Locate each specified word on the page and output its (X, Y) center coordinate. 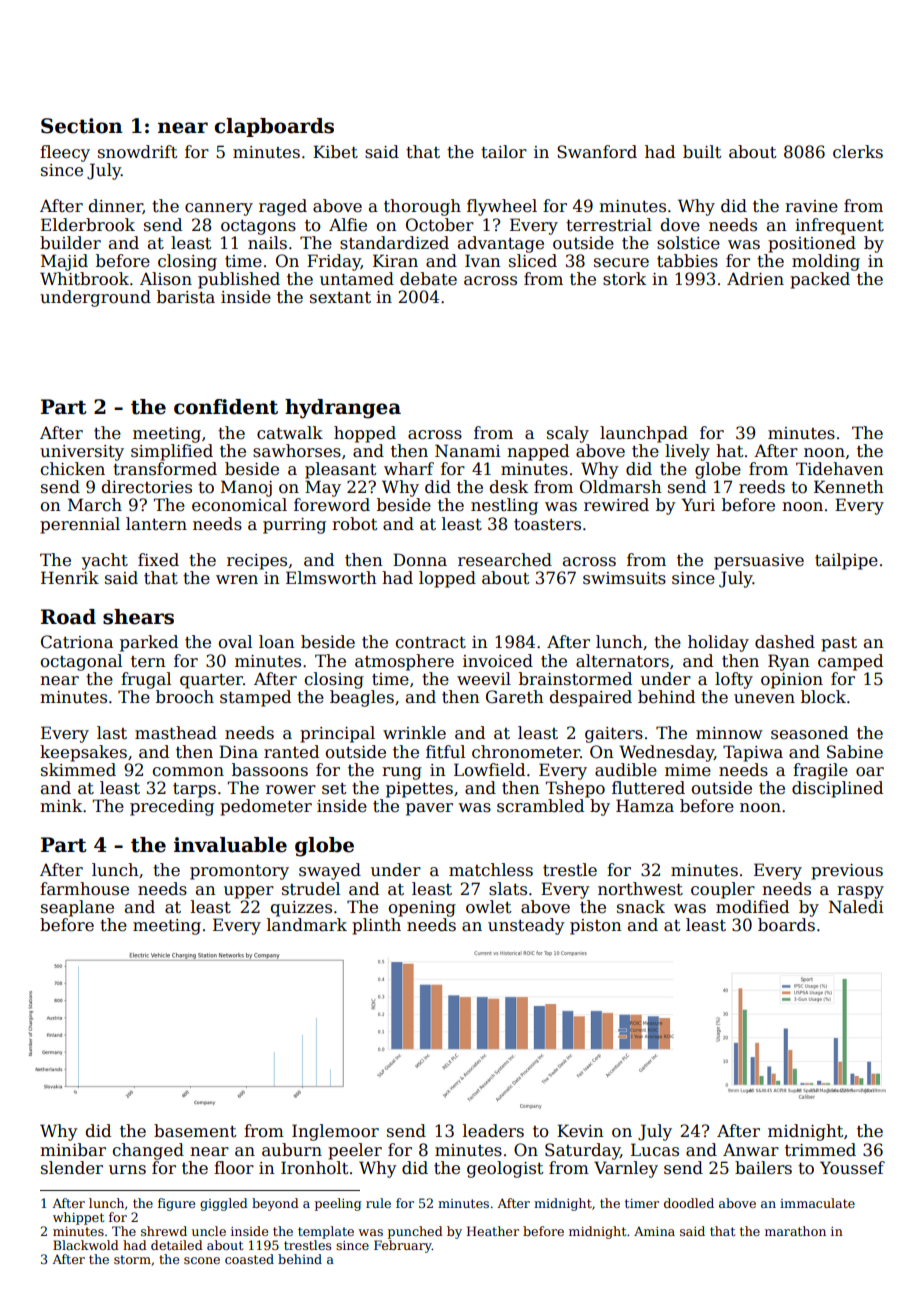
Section (82, 126)
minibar (73, 1150)
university (82, 453)
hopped (365, 434)
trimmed (820, 1150)
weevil (484, 679)
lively (687, 452)
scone (202, 1260)
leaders (493, 1131)
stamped (255, 698)
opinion (792, 681)
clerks (858, 152)
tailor (504, 152)
